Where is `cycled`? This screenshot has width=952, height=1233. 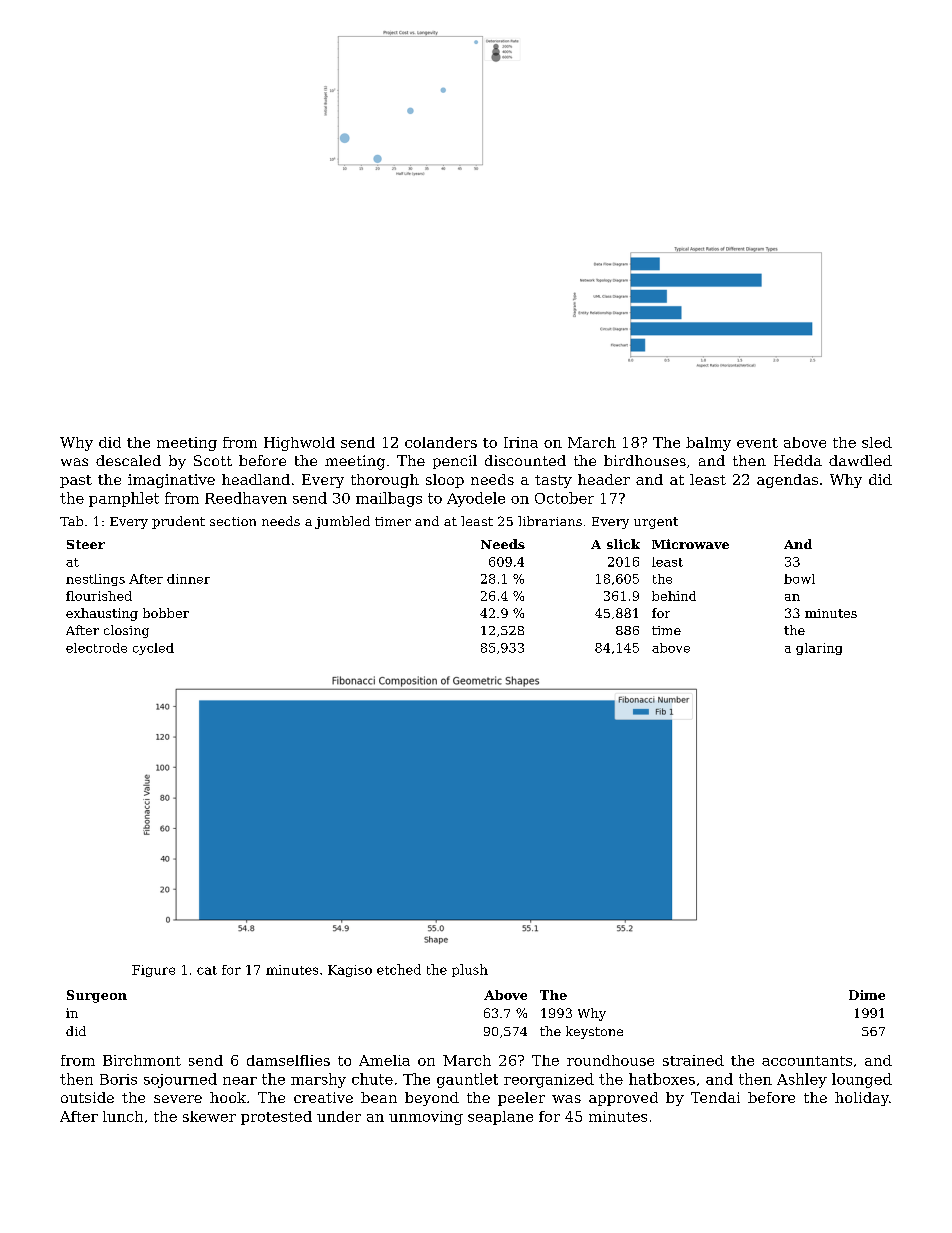
cycled is located at coordinates (153, 649).
